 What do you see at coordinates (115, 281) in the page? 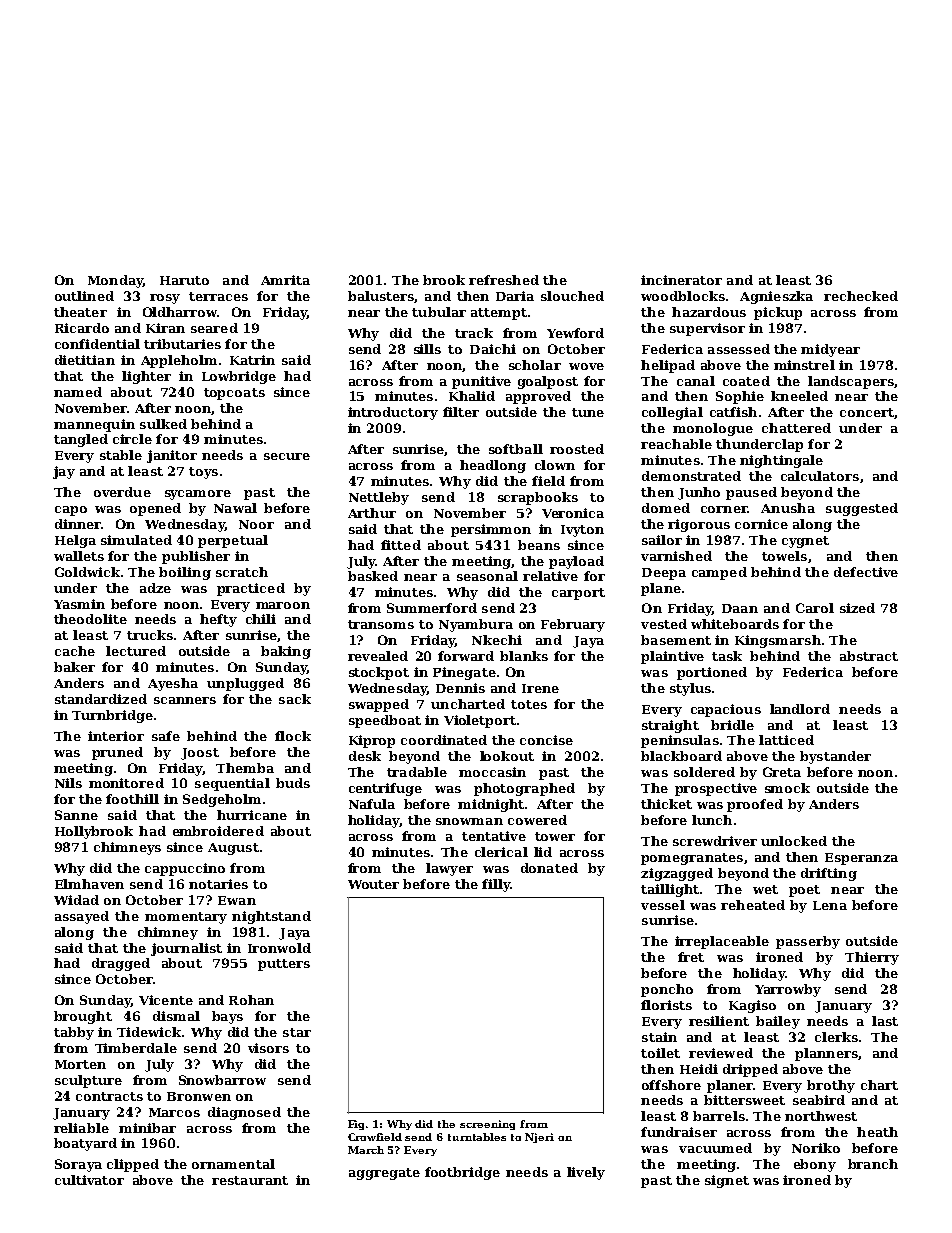
I see `Monday` at bounding box center [115, 281].
